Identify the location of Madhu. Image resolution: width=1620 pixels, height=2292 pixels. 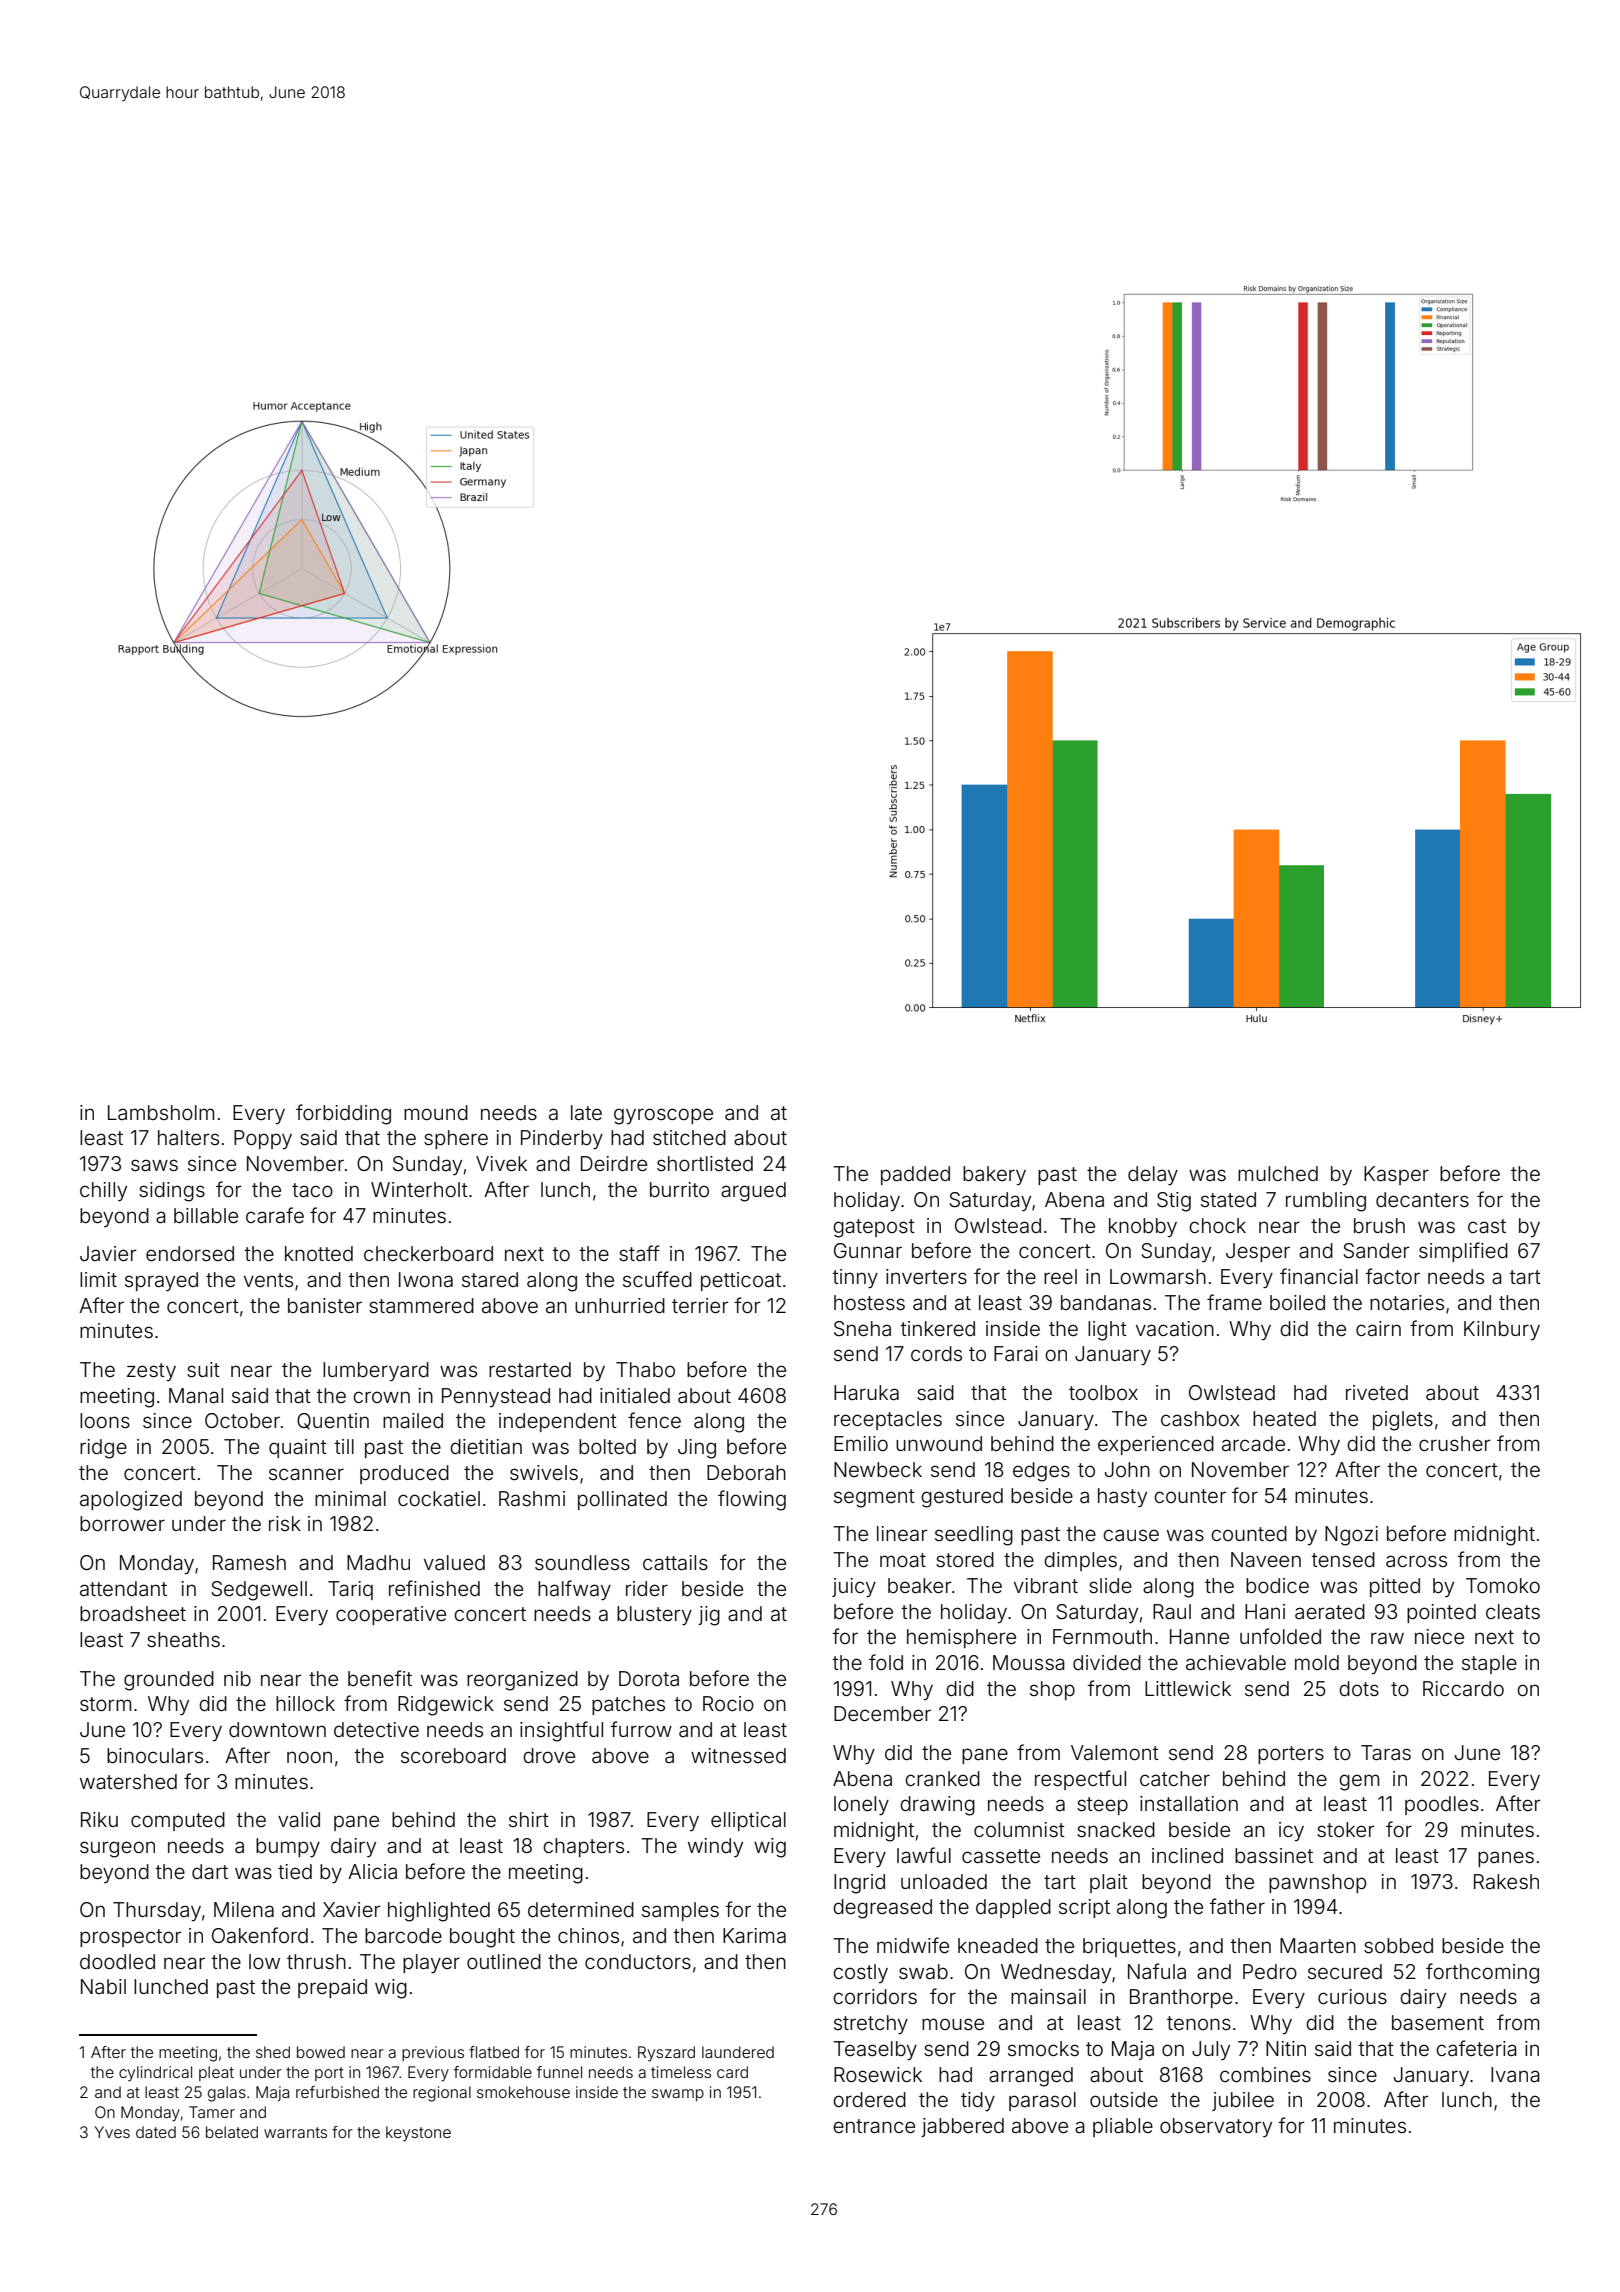
(378, 1562).
